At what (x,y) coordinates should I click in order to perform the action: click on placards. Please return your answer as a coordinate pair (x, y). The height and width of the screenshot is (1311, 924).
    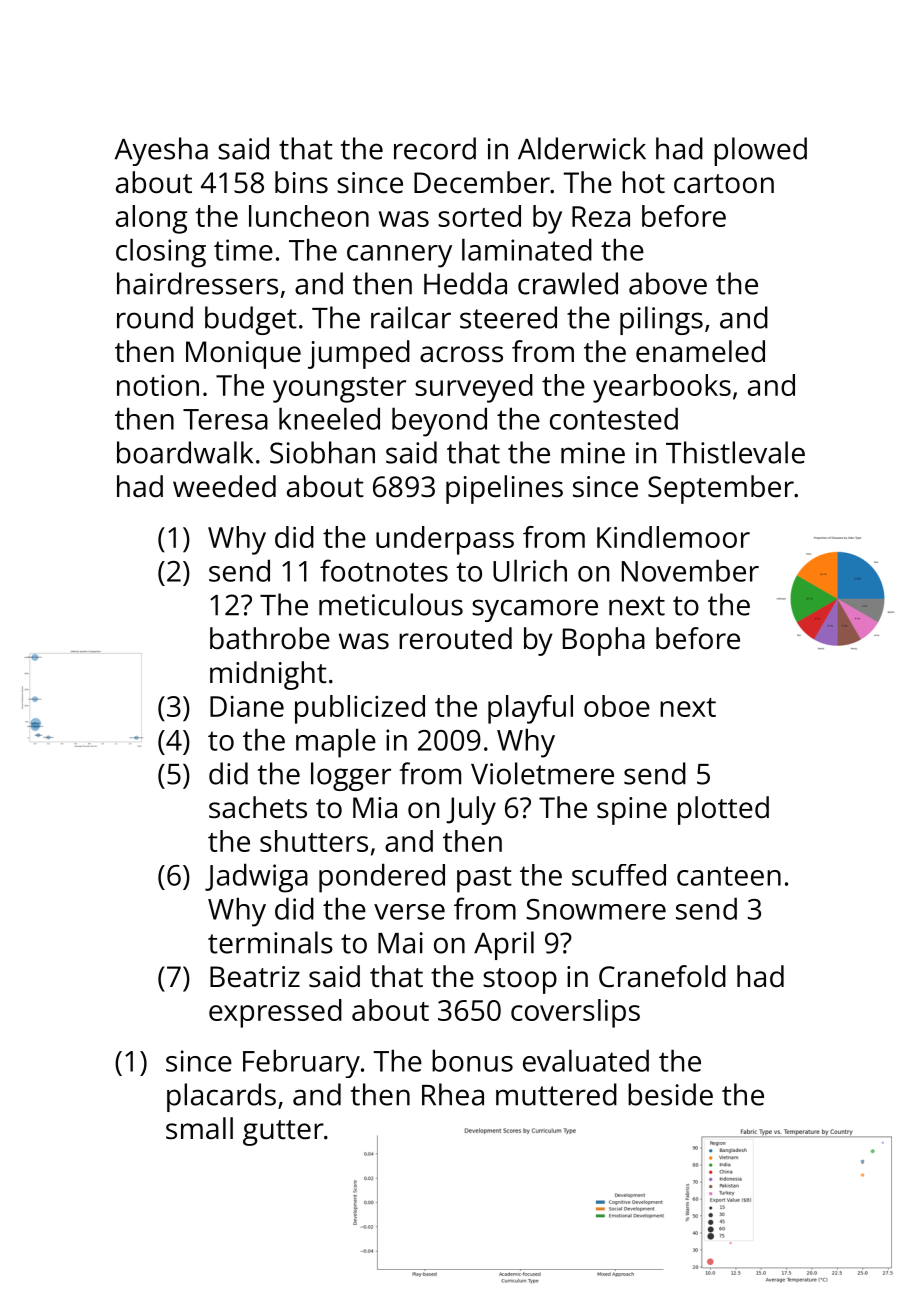
    Looking at the image, I should click on (221, 1097).
